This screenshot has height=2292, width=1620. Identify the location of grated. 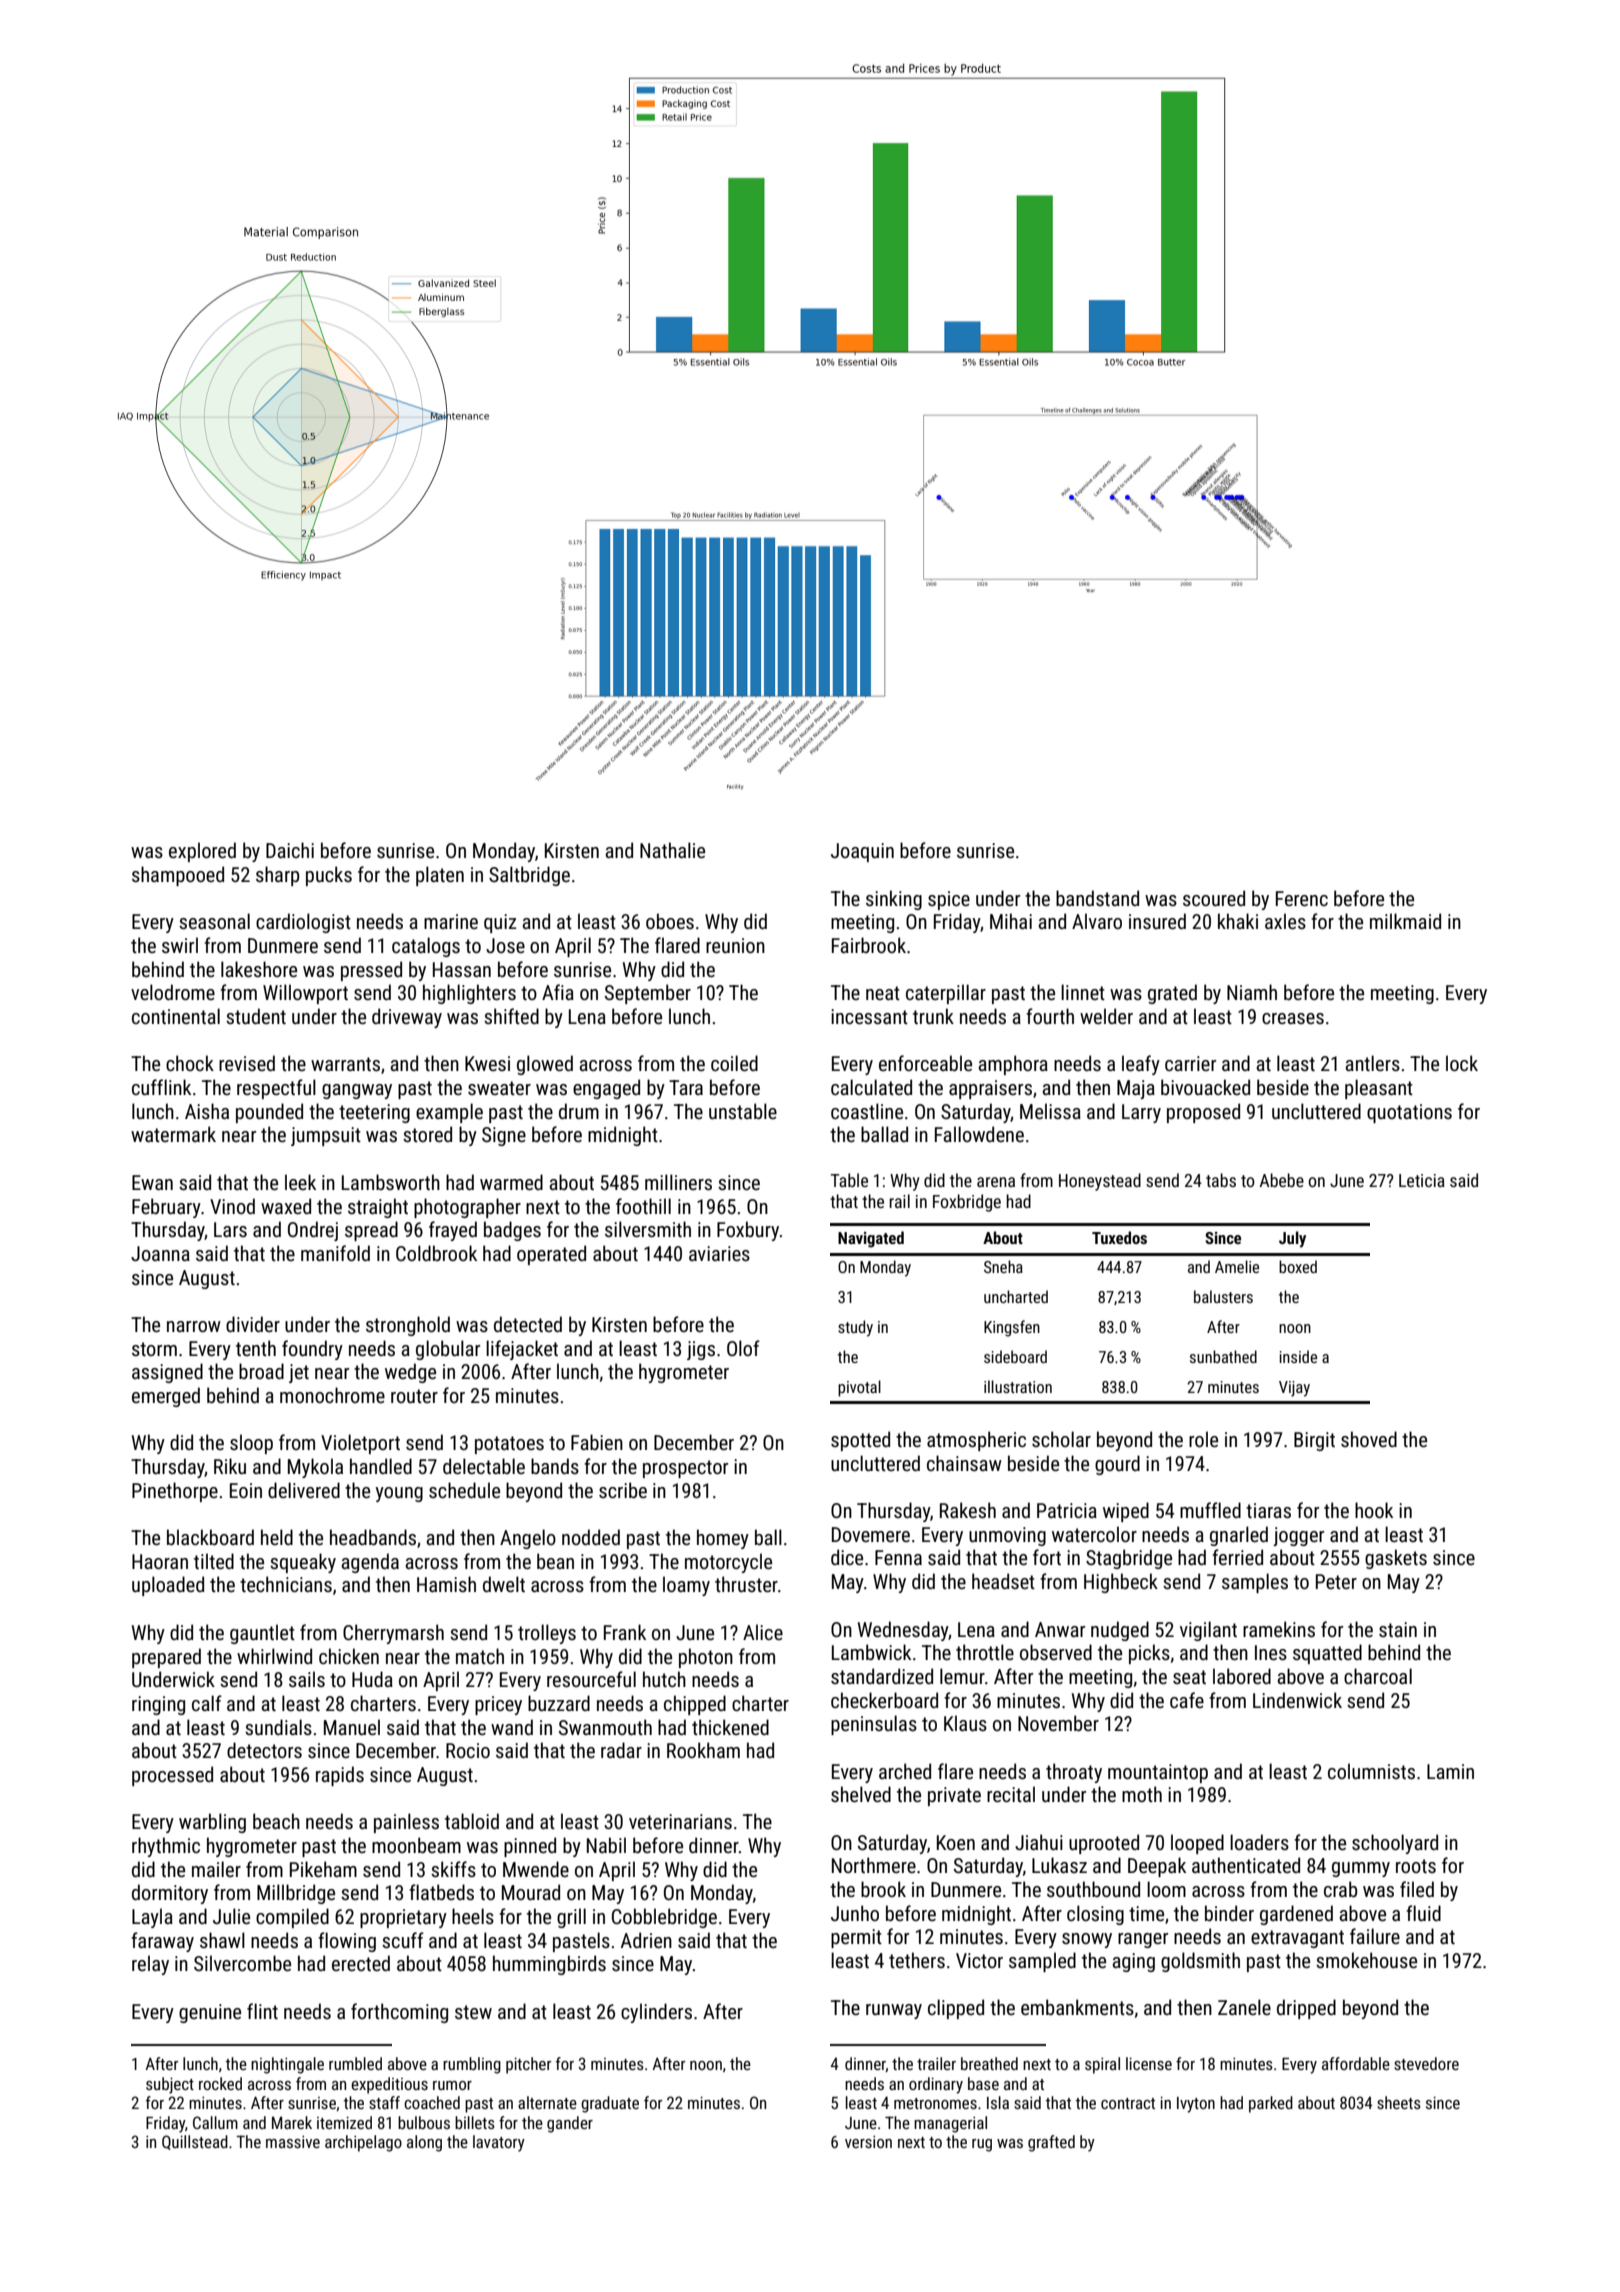
(1172, 994).
